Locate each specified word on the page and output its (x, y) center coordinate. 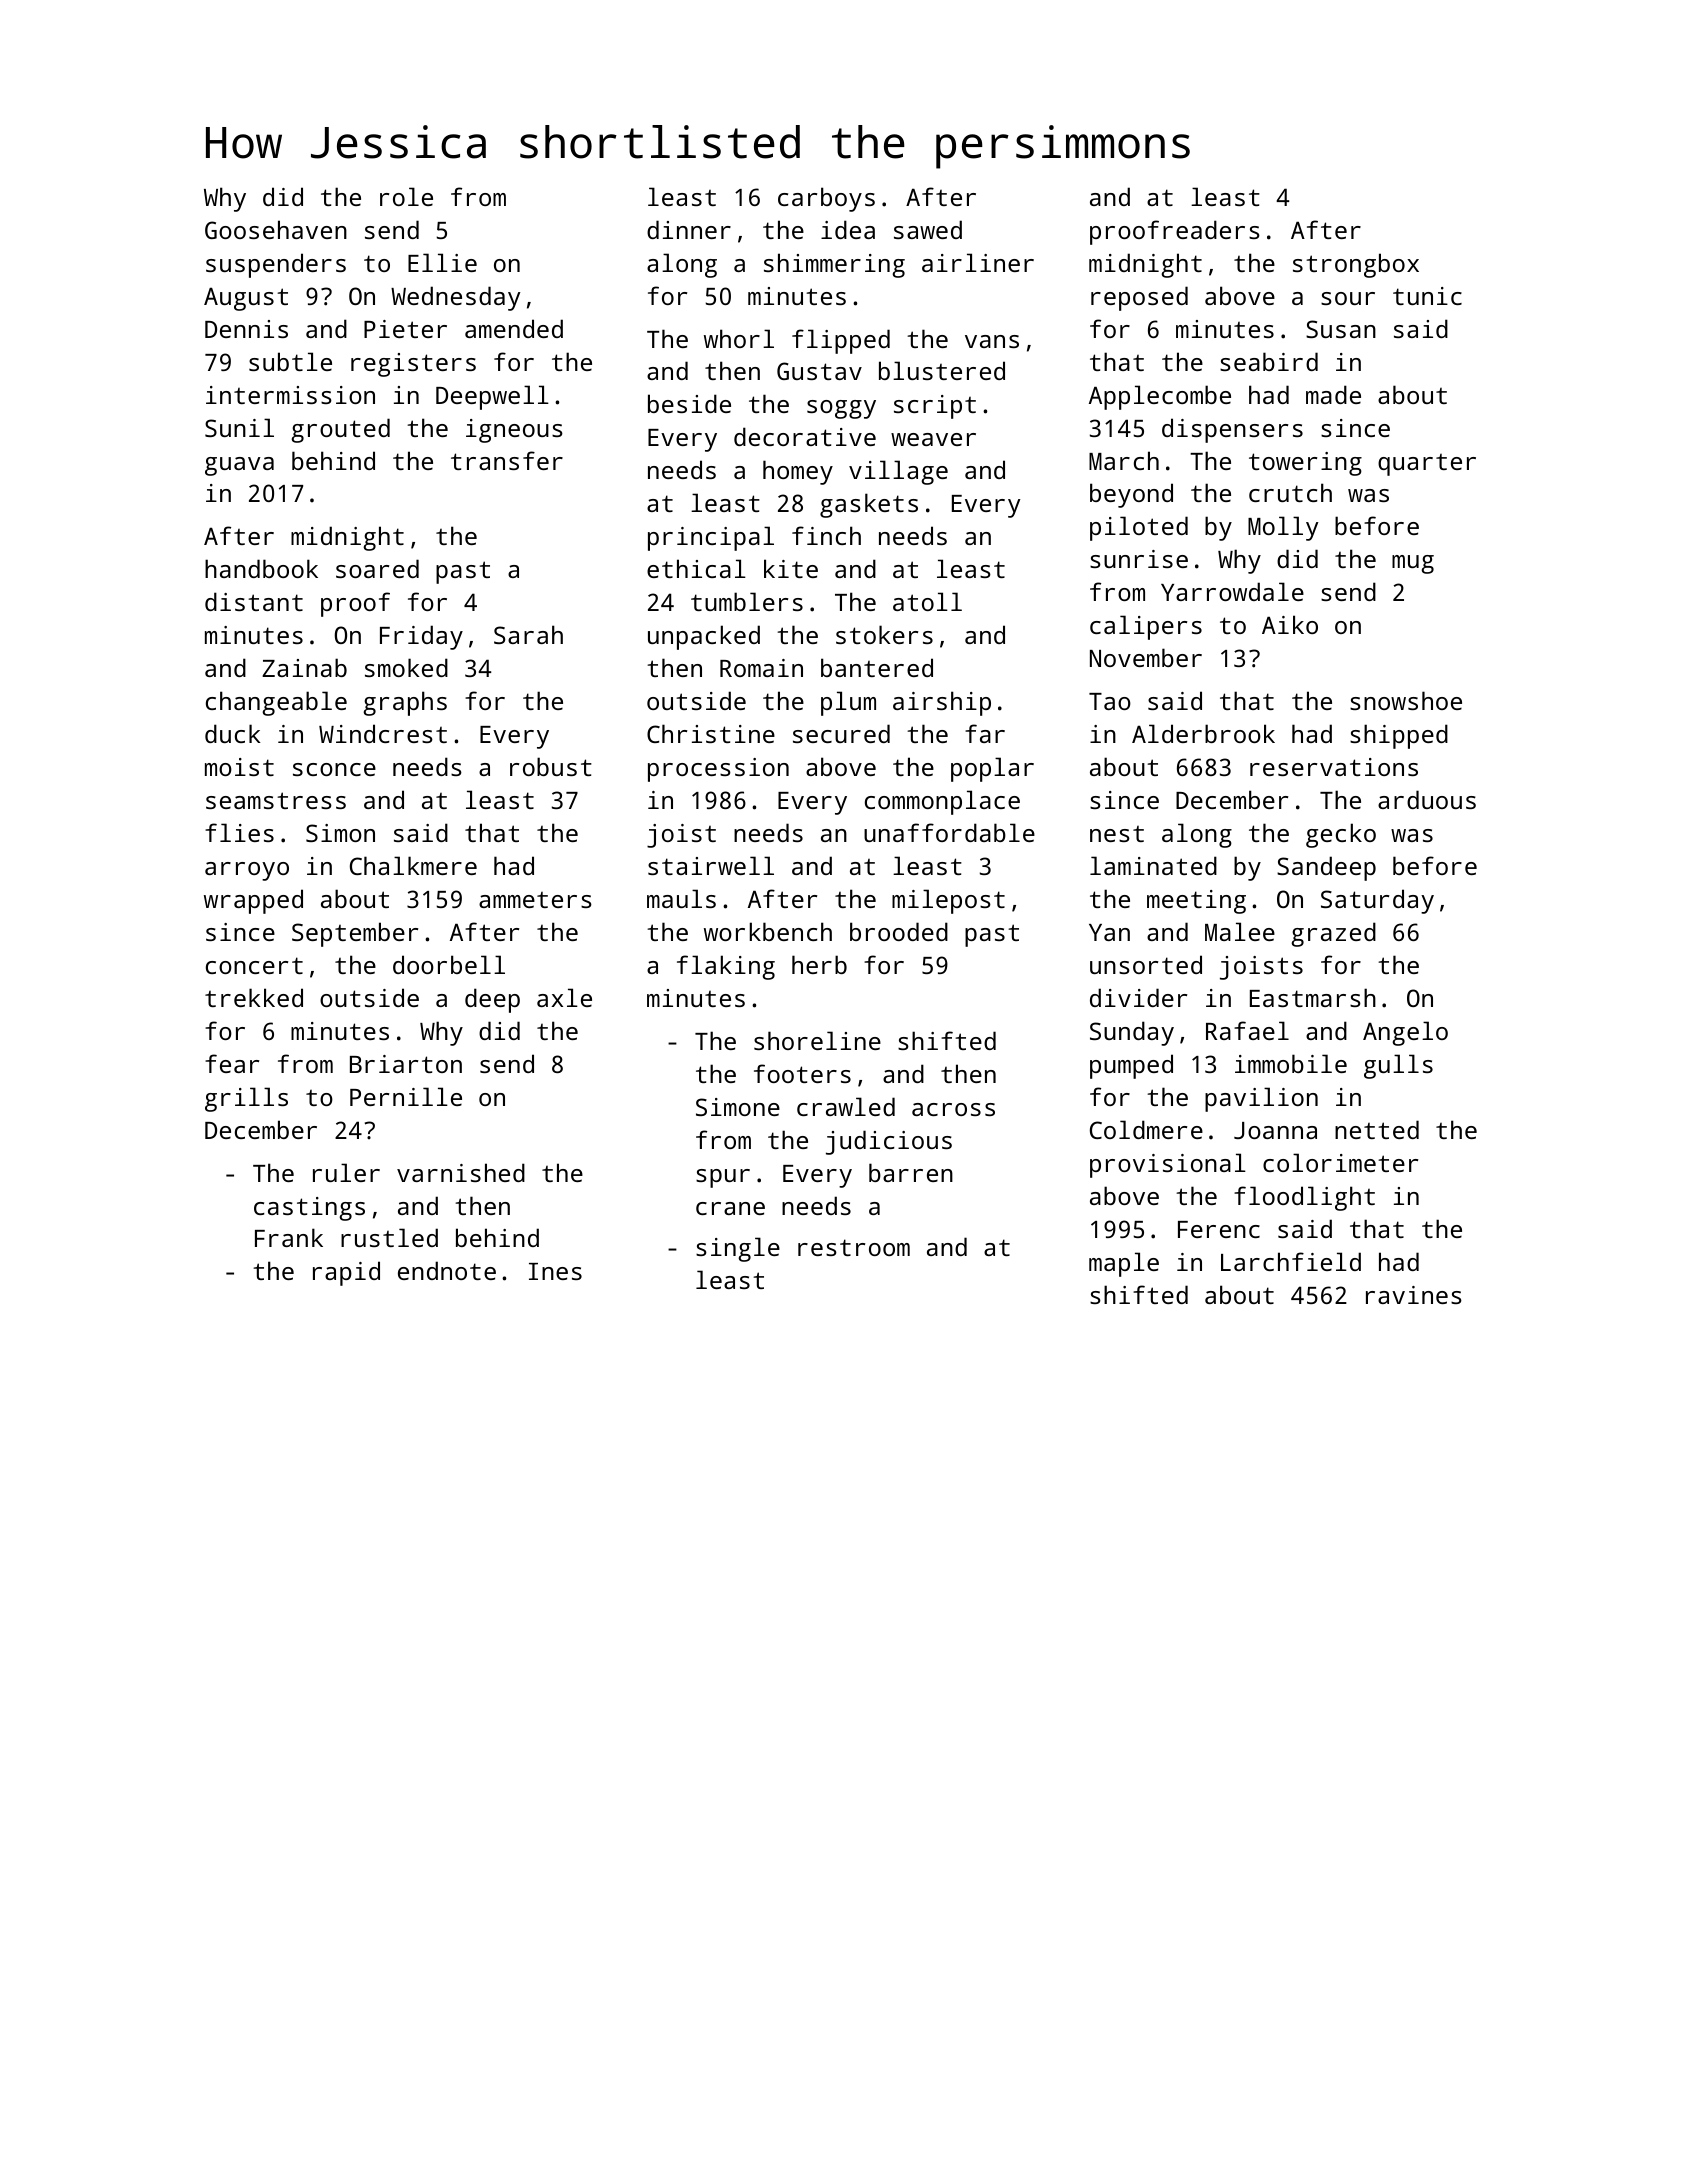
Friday (421, 637)
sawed (928, 229)
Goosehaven (276, 229)
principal (711, 538)
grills (246, 1099)
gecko (1341, 835)
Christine (711, 733)
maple (1124, 1264)
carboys (826, 199)
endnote (447, 1270)
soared (377, 568)
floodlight (1304, 1198)
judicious (889, 1142)
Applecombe (1160, 397)
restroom (854, 1247)
